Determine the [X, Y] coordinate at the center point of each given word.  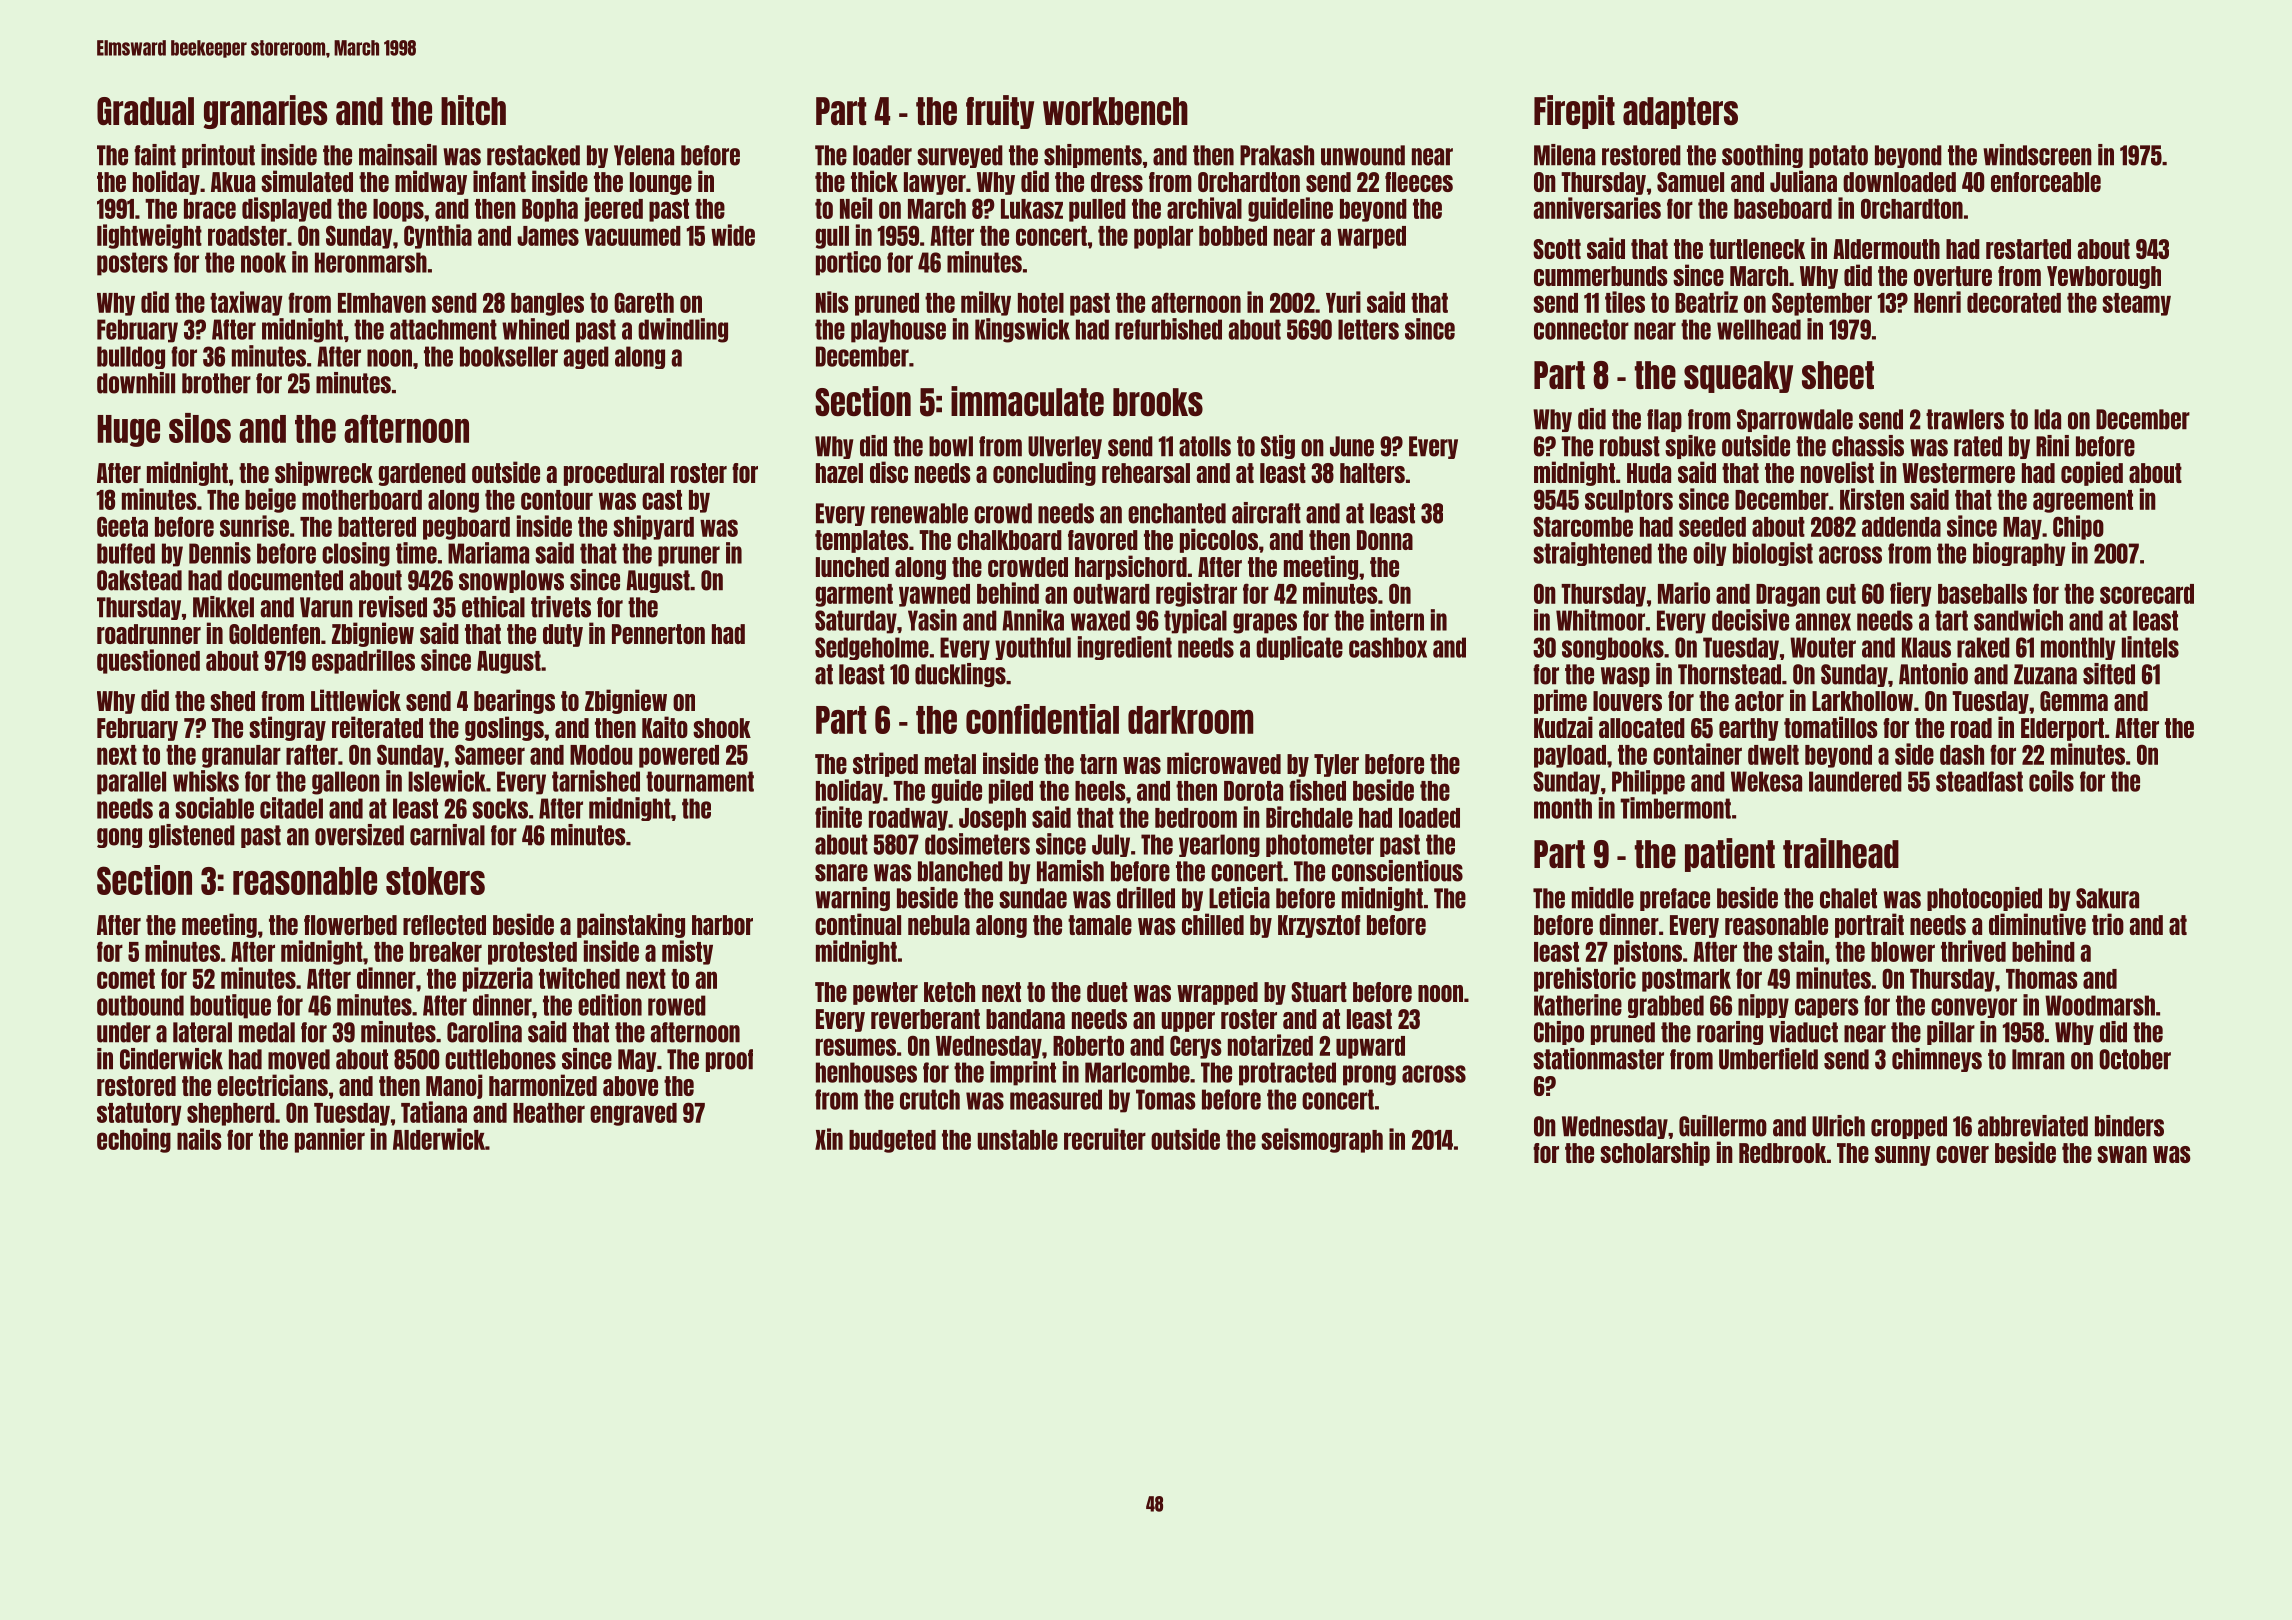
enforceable [2046, 182]
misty [687, 952]
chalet [1848, 898]
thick [874, 181]
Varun [326, 607]
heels [1100, 791]
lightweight [149, 236]
